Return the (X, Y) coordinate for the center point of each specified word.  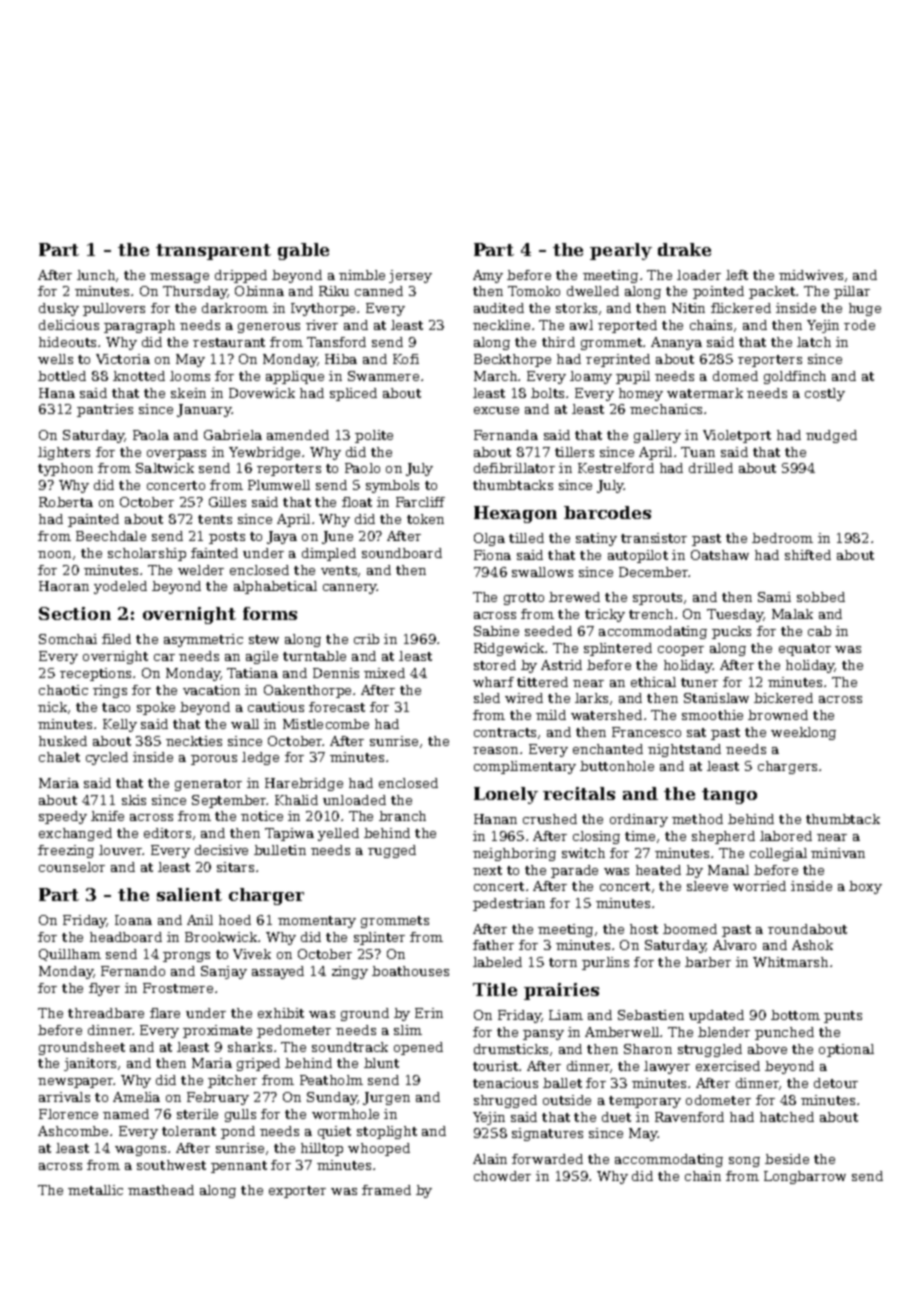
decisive (221, 850)
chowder (502, 1176)
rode (859, 325)
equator (805, 650)
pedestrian (509, 904)
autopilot (638, 556)
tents (215, 519)
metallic (95, 1190)
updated (716, 1016)
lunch (96, 275)
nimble (362, 275)
